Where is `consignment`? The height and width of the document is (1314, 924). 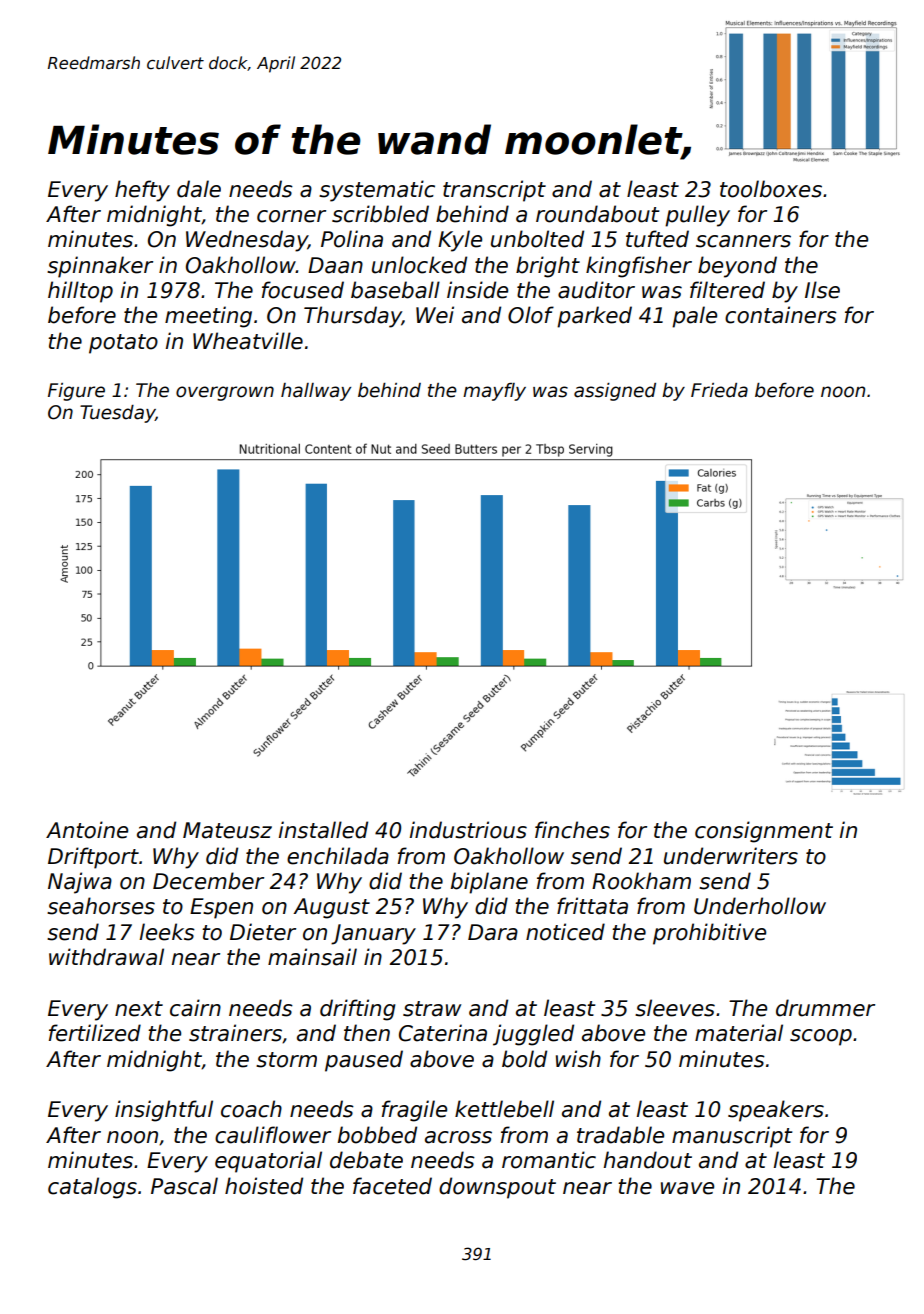
consignment is located at coordinates (764, 832).
